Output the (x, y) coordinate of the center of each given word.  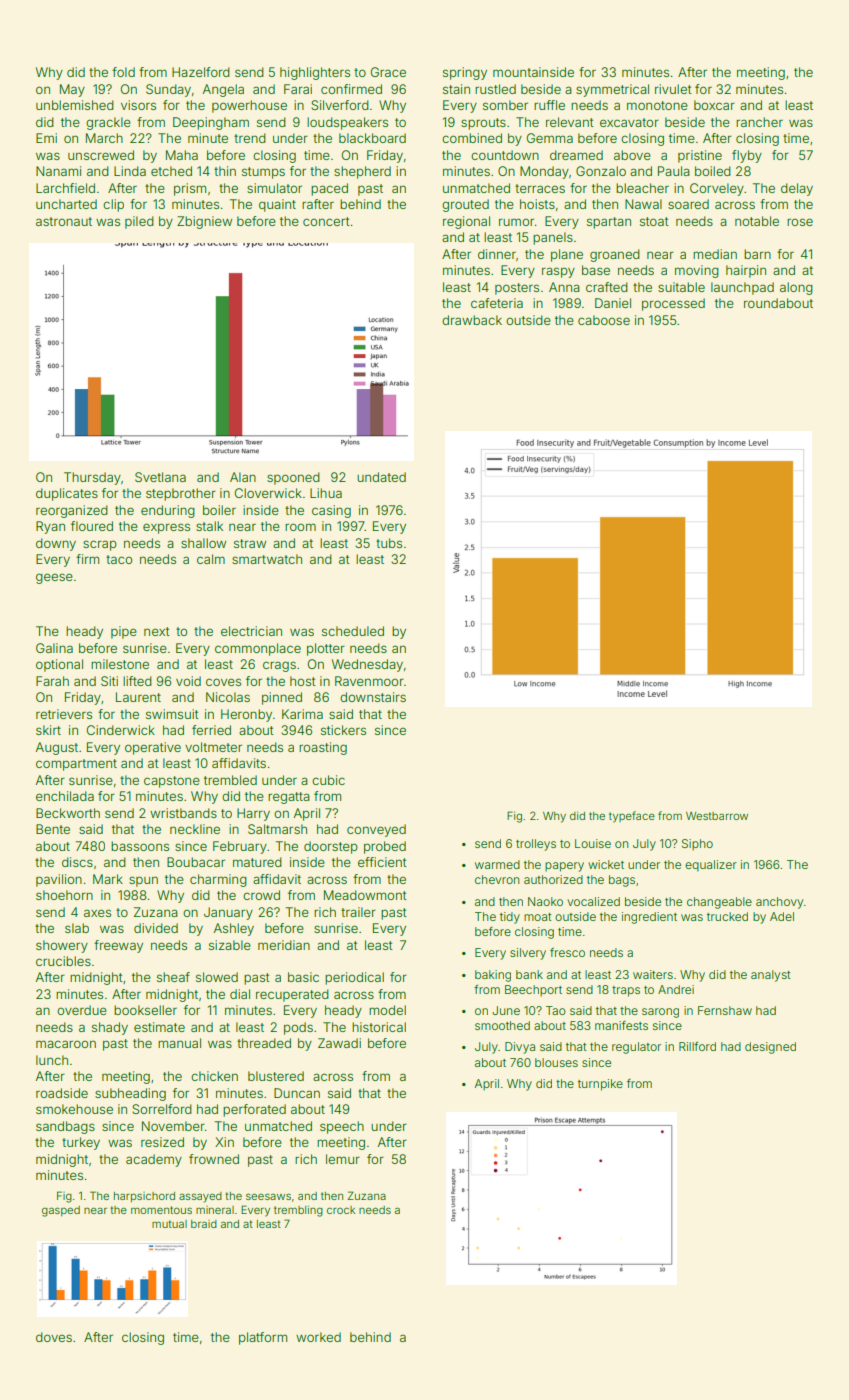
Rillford (697, 1046)
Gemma (550, 138)
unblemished (75, 105)
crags (279, 666)
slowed (217, 977)
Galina (54, 648)
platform (263, 1338)
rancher (759, 122)
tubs (389, 543)
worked (318, 1337)
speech (342, 1127)
